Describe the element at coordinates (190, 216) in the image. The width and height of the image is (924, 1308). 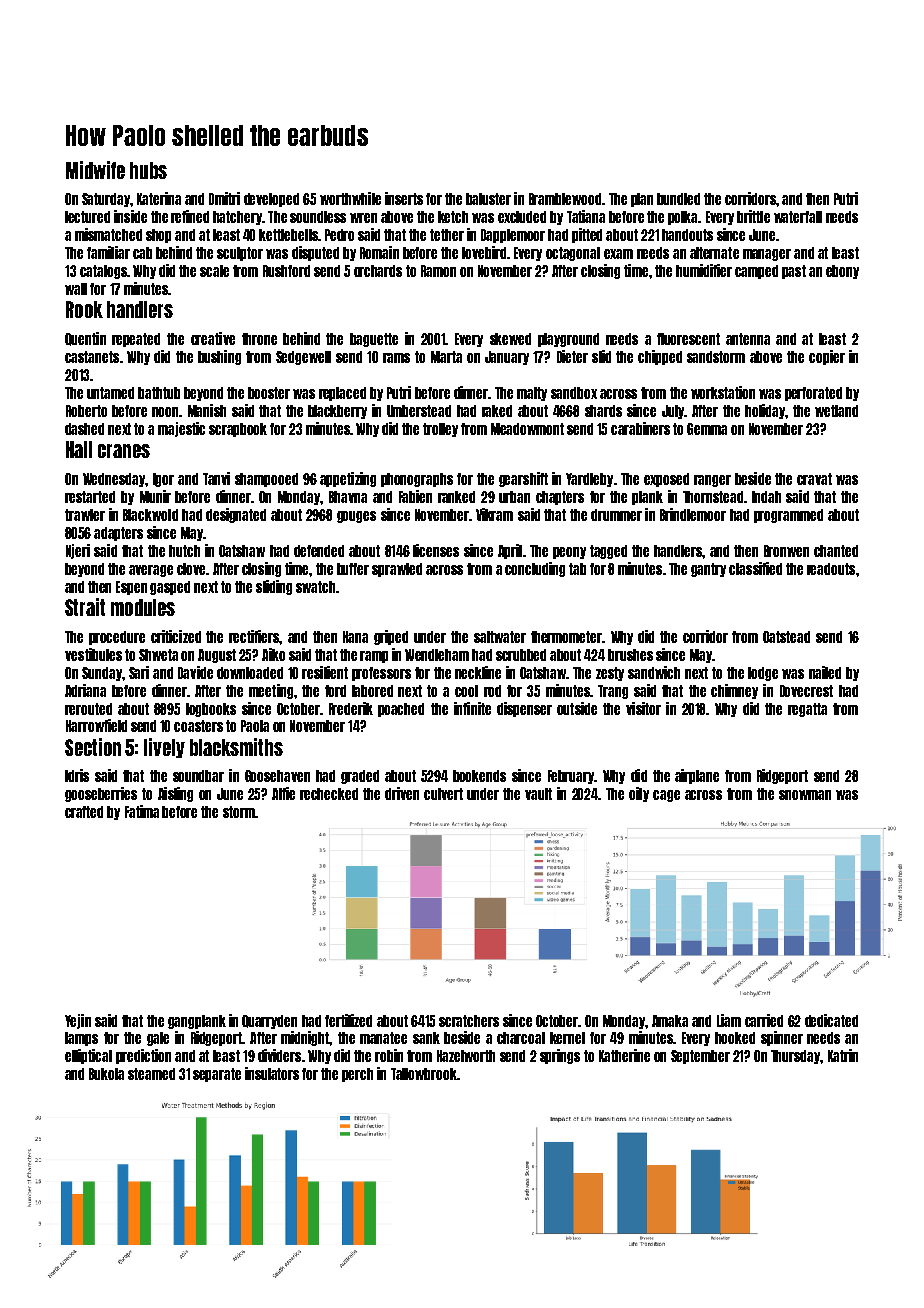
I see `refined` at that location.
